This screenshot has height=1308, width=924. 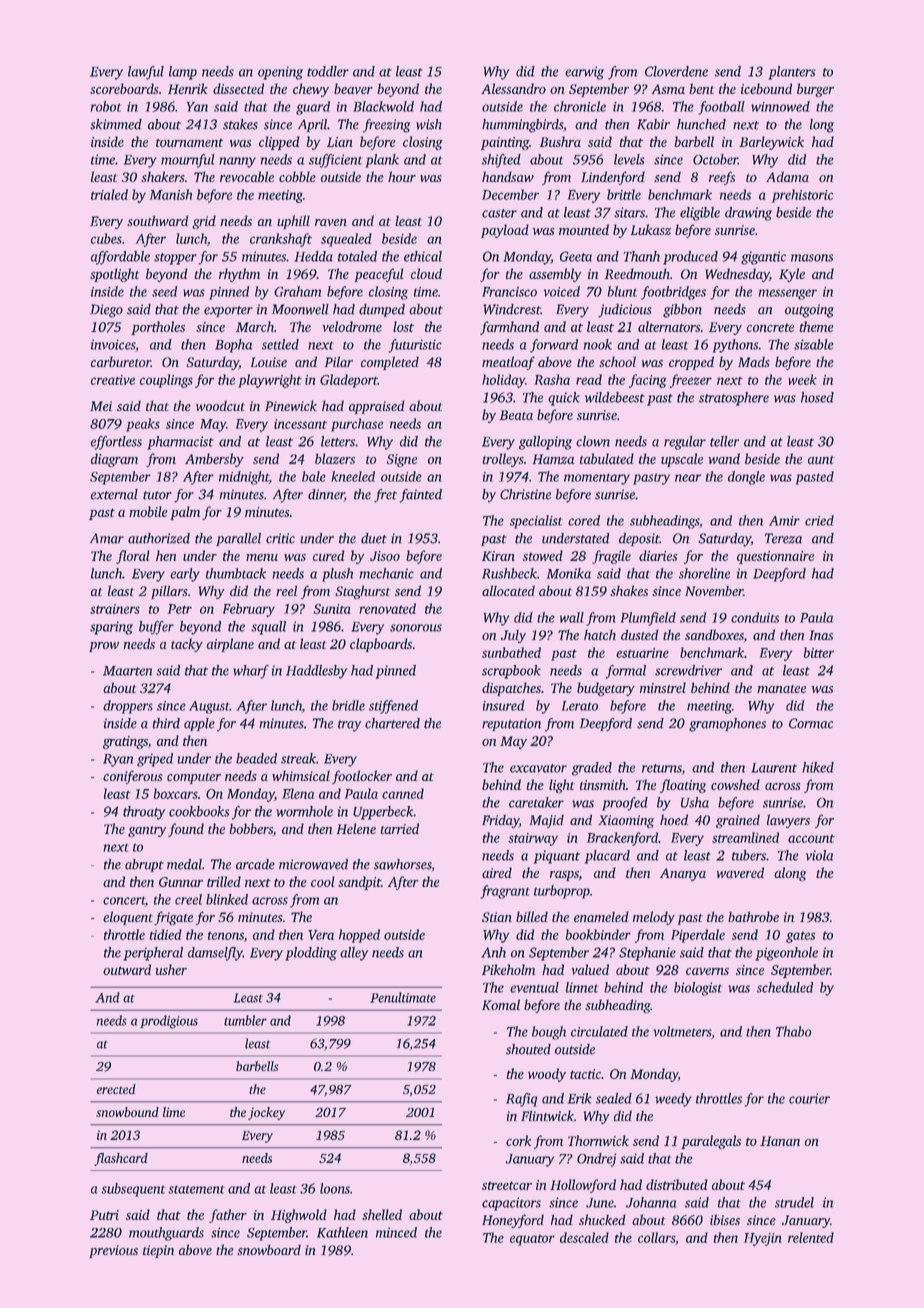 I want to click on equator, so click(x=532, y=1240).
